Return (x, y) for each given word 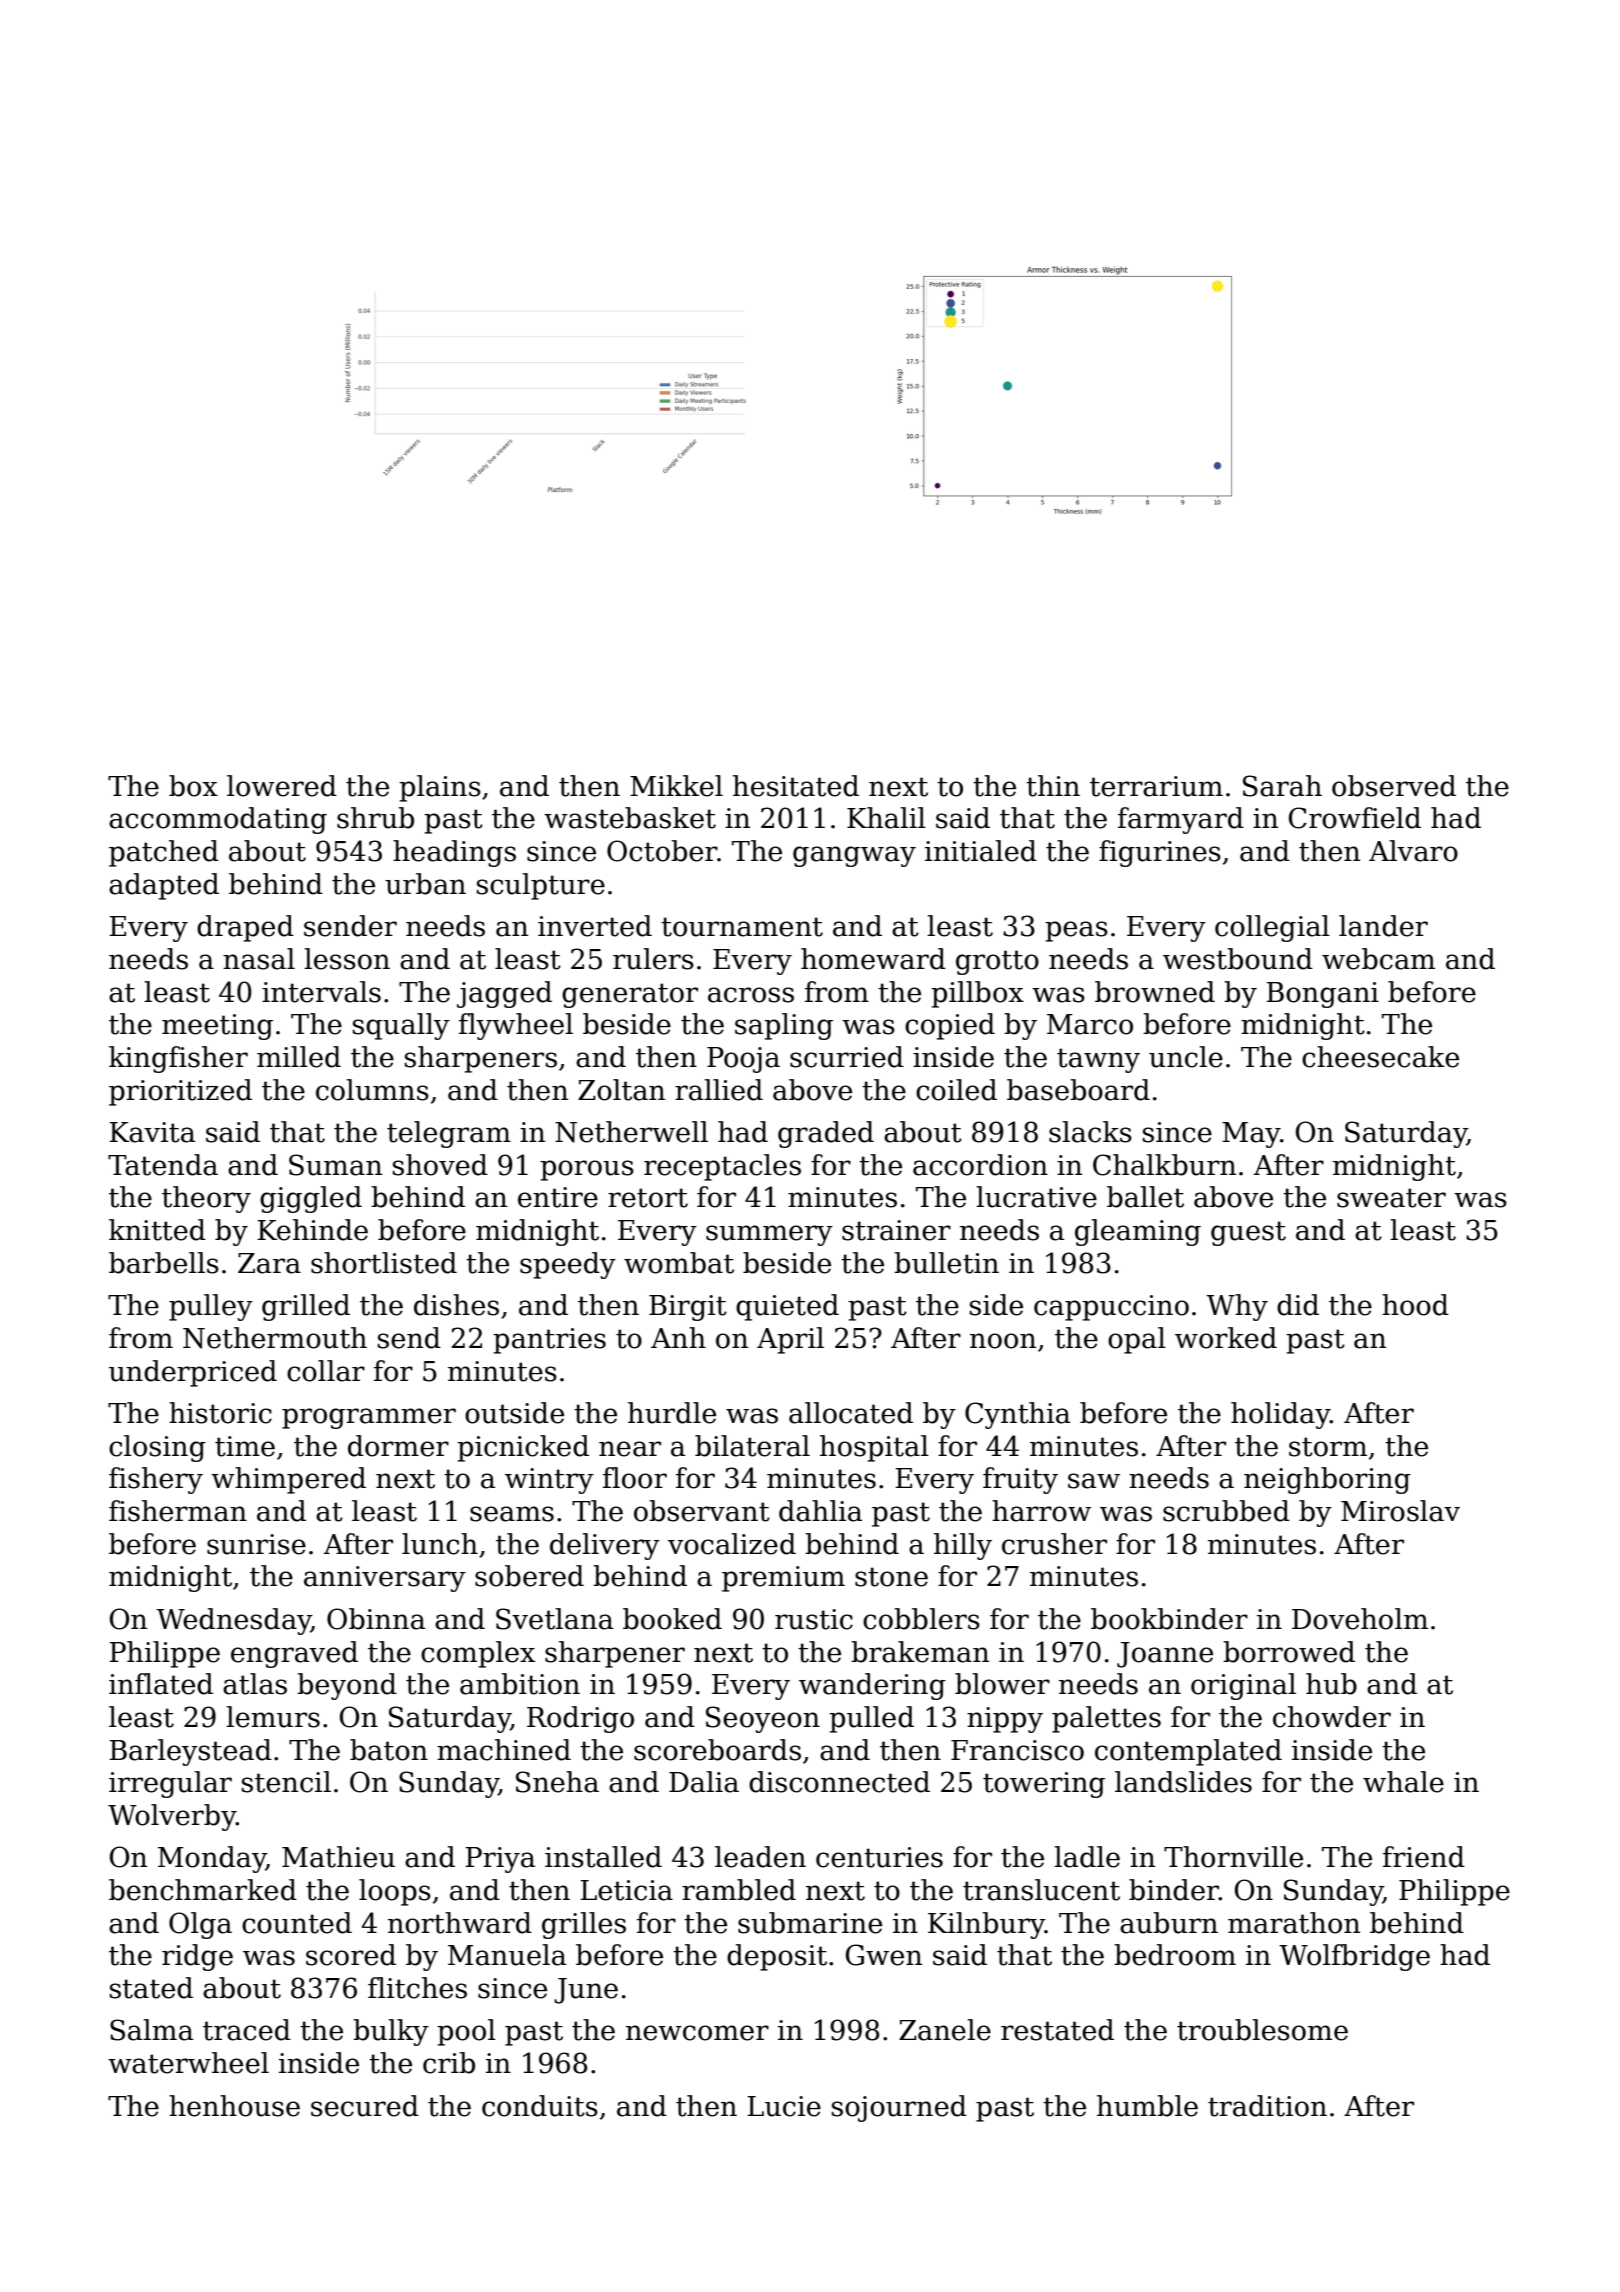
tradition (1267, 2106)
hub (1331, 1684)
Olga (200, 1925)
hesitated (796, 786)
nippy (1005, 1720)
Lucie (784, 2106)
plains (440, 788)
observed (1394, 786)
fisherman (178, 1511)
